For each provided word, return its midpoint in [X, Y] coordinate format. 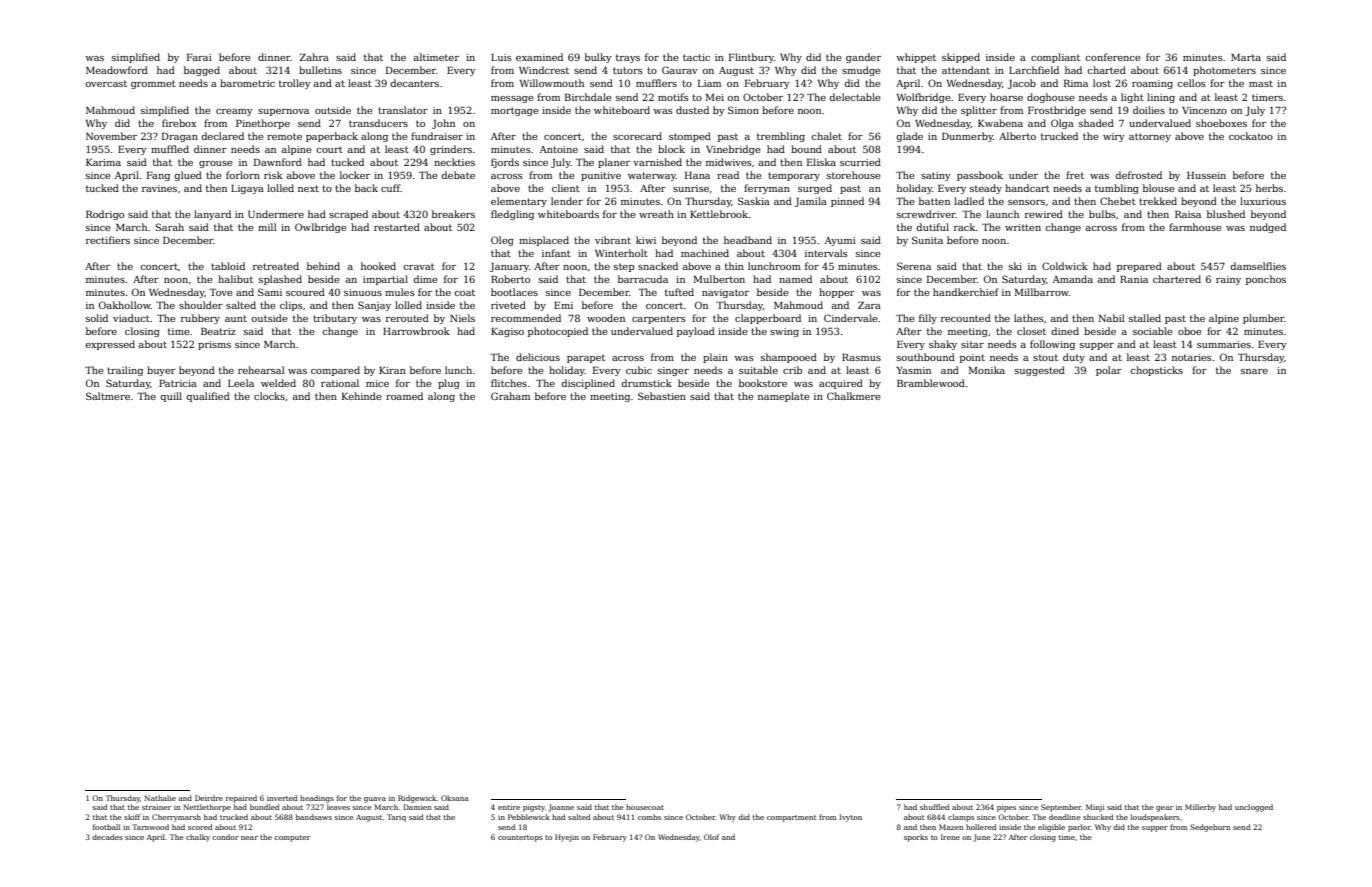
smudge [861, 71]
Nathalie [160, 798]
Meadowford [117, 70]
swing [784, 332]
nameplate [784, 397]
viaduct [131, 318]
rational [340, 383]
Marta [1246, 57]
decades [107, 837]
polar [1109, 371]
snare [1254, 371]
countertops [520, 838]
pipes [1006, 809]
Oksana [455, 798]
